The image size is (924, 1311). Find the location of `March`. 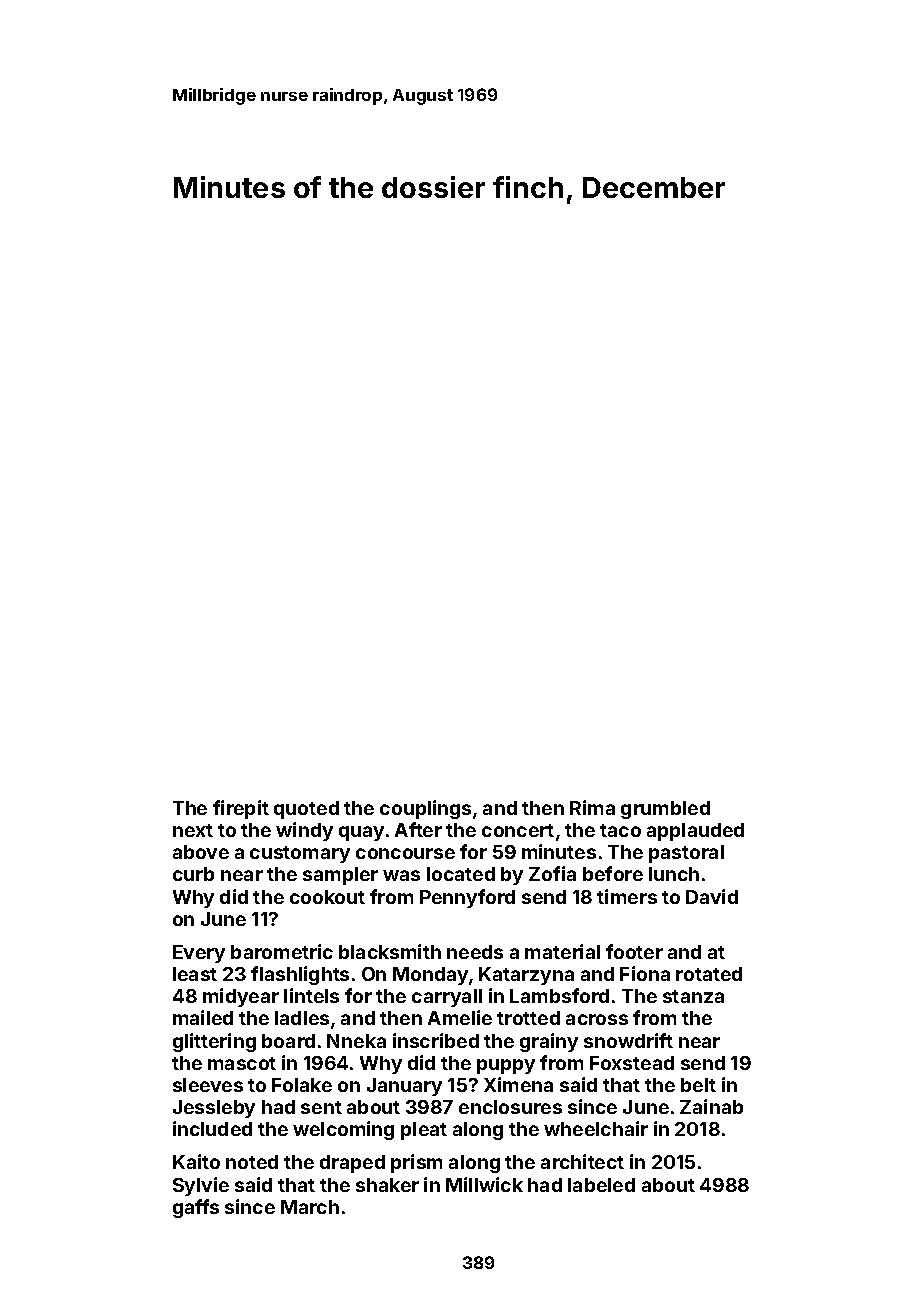

March is located at coordinates (310, 1207).
